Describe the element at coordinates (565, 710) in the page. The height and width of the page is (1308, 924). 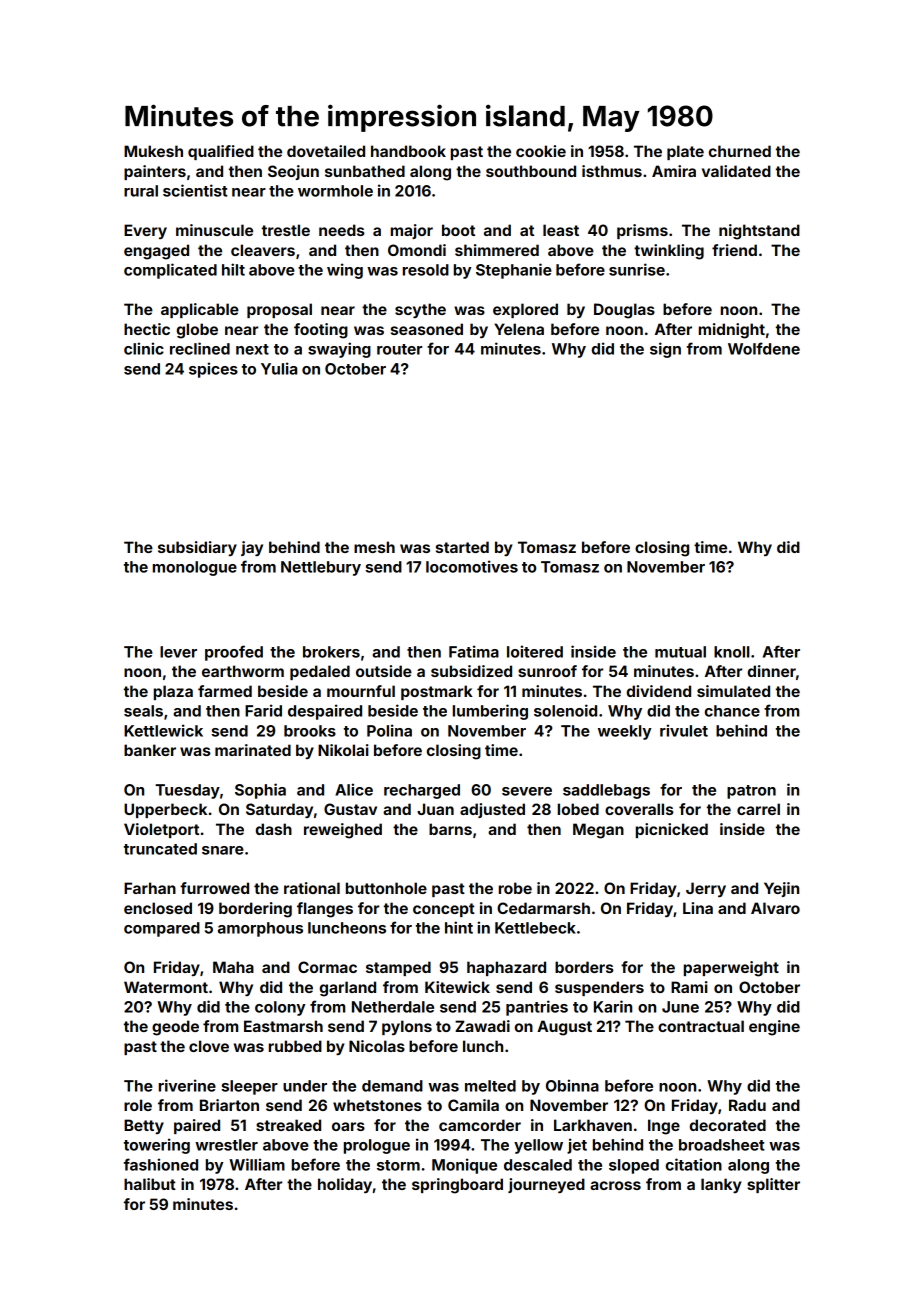
I see `solenoid` at that location.
